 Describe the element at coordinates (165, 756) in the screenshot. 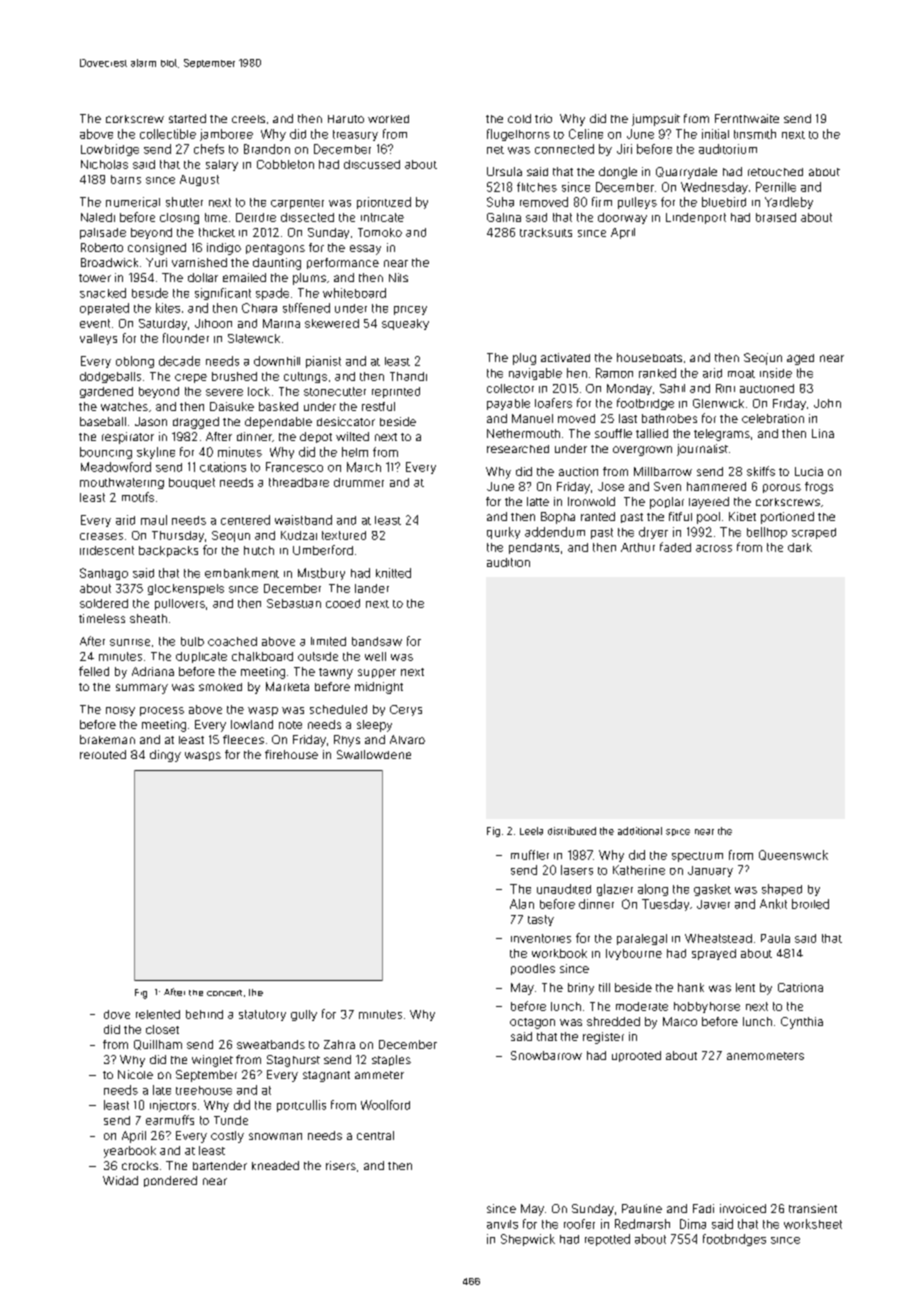

I see `dingy` at that location.
